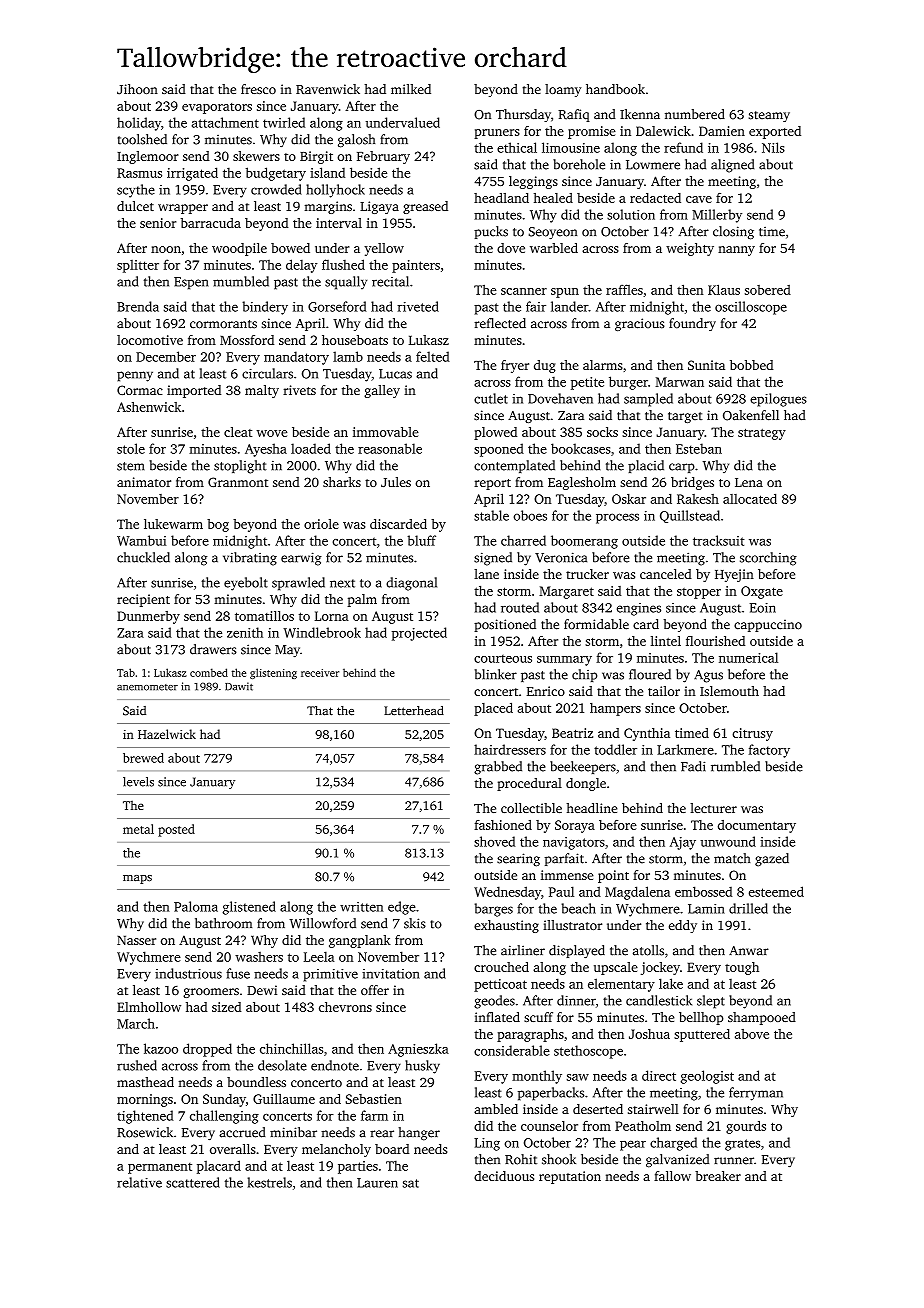 Image resolution: width=924 pixels, height=1308 pixels. What do you see at coordinates (383, 157) in the screenshot?
I see `February` at bounding box center [383, 157].
